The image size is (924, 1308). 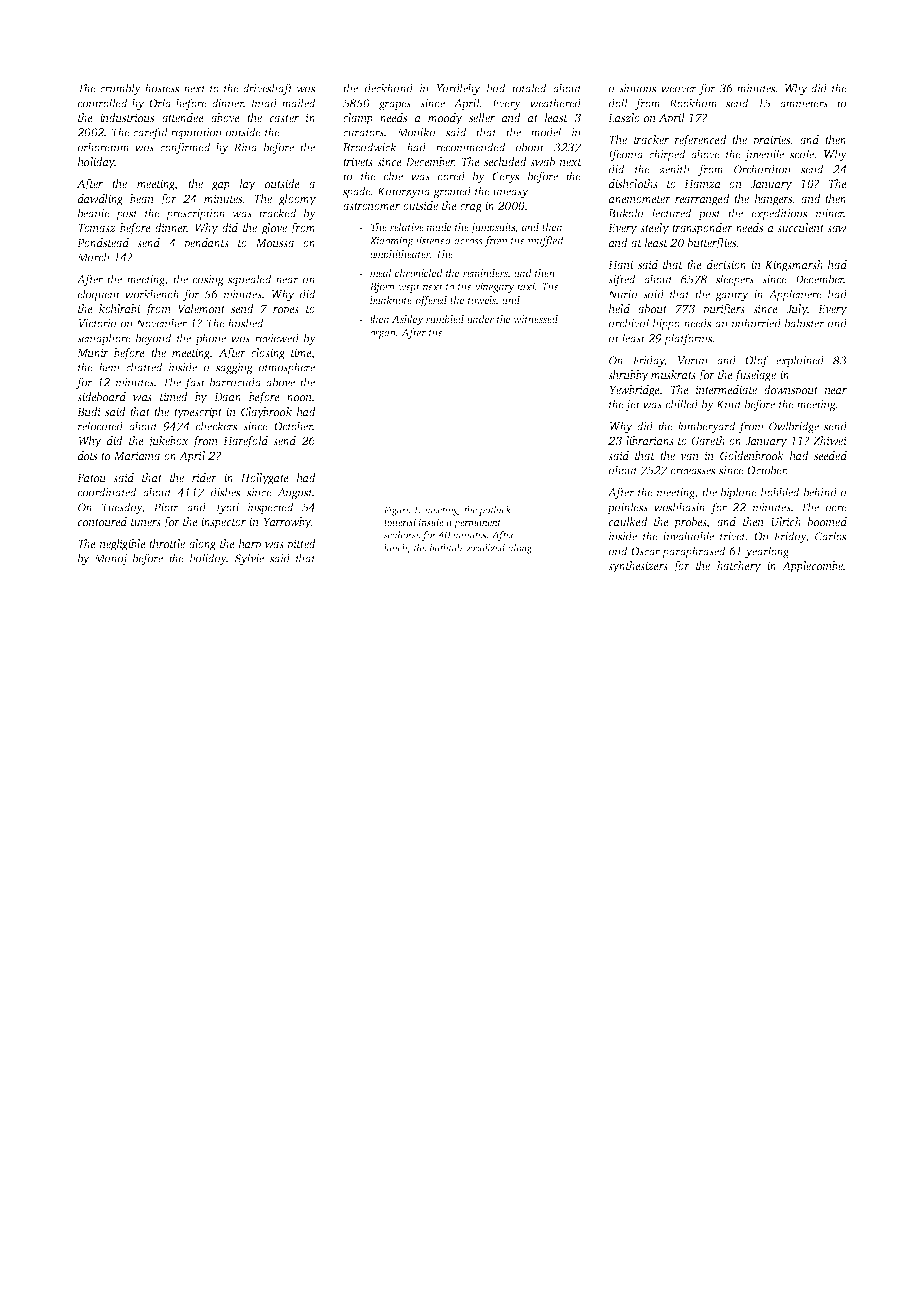 I want to click on throttle, so click(x=167, y=543).
